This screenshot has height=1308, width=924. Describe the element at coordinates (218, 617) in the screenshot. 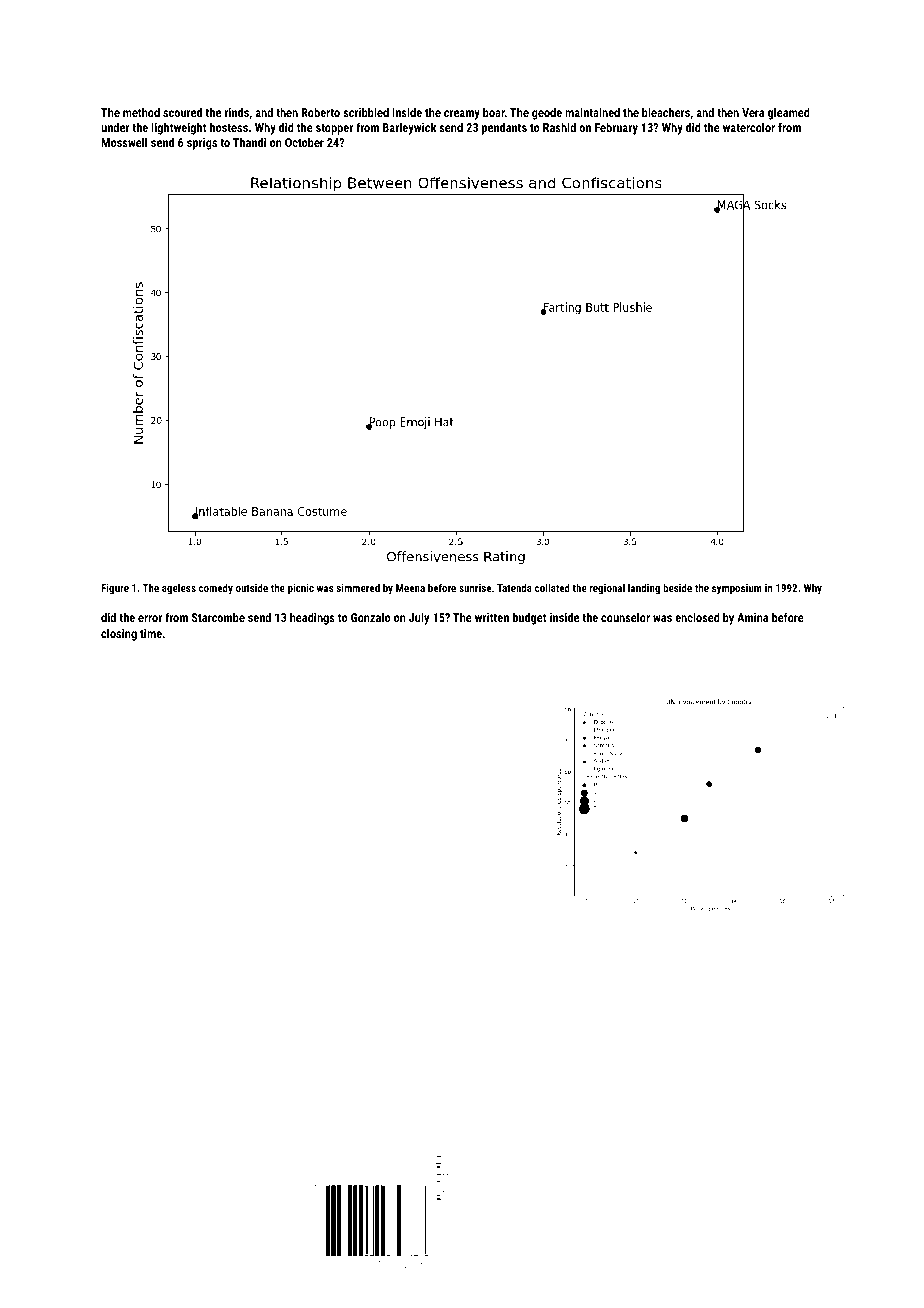

I see `Starcombe` at that location.
